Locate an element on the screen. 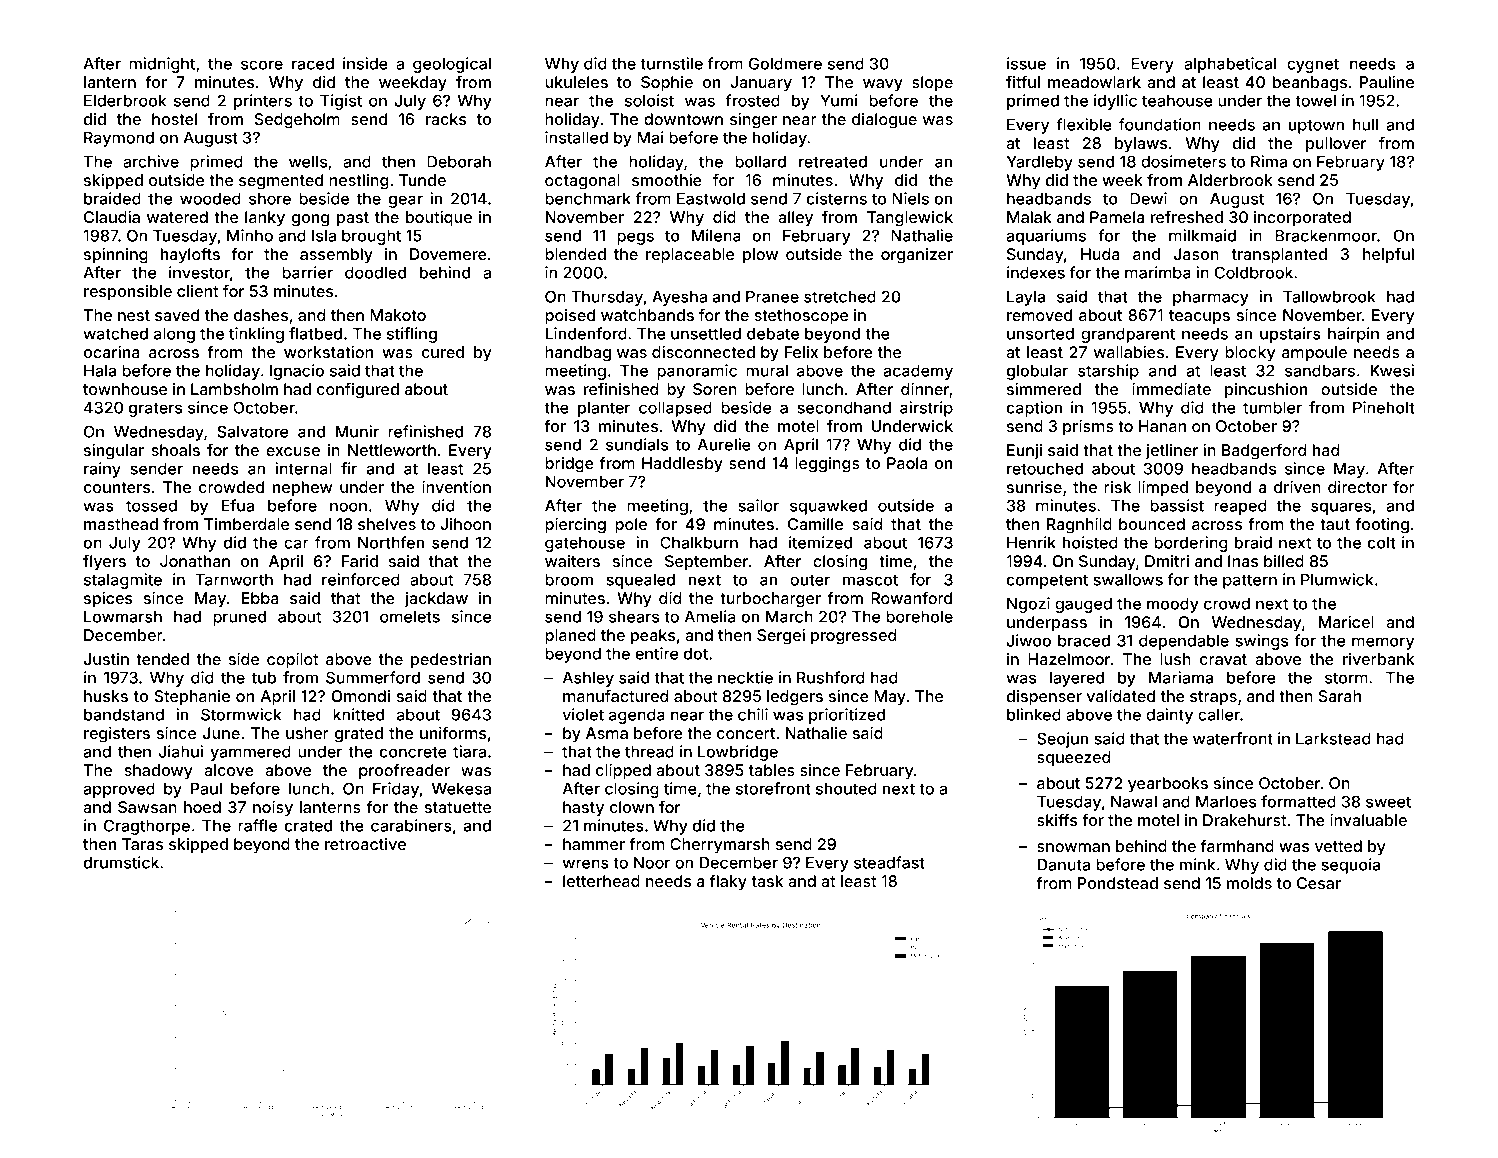 The height and width of the screenshot is (1158, 1498). statuette is located at coordinates (458, 807).
